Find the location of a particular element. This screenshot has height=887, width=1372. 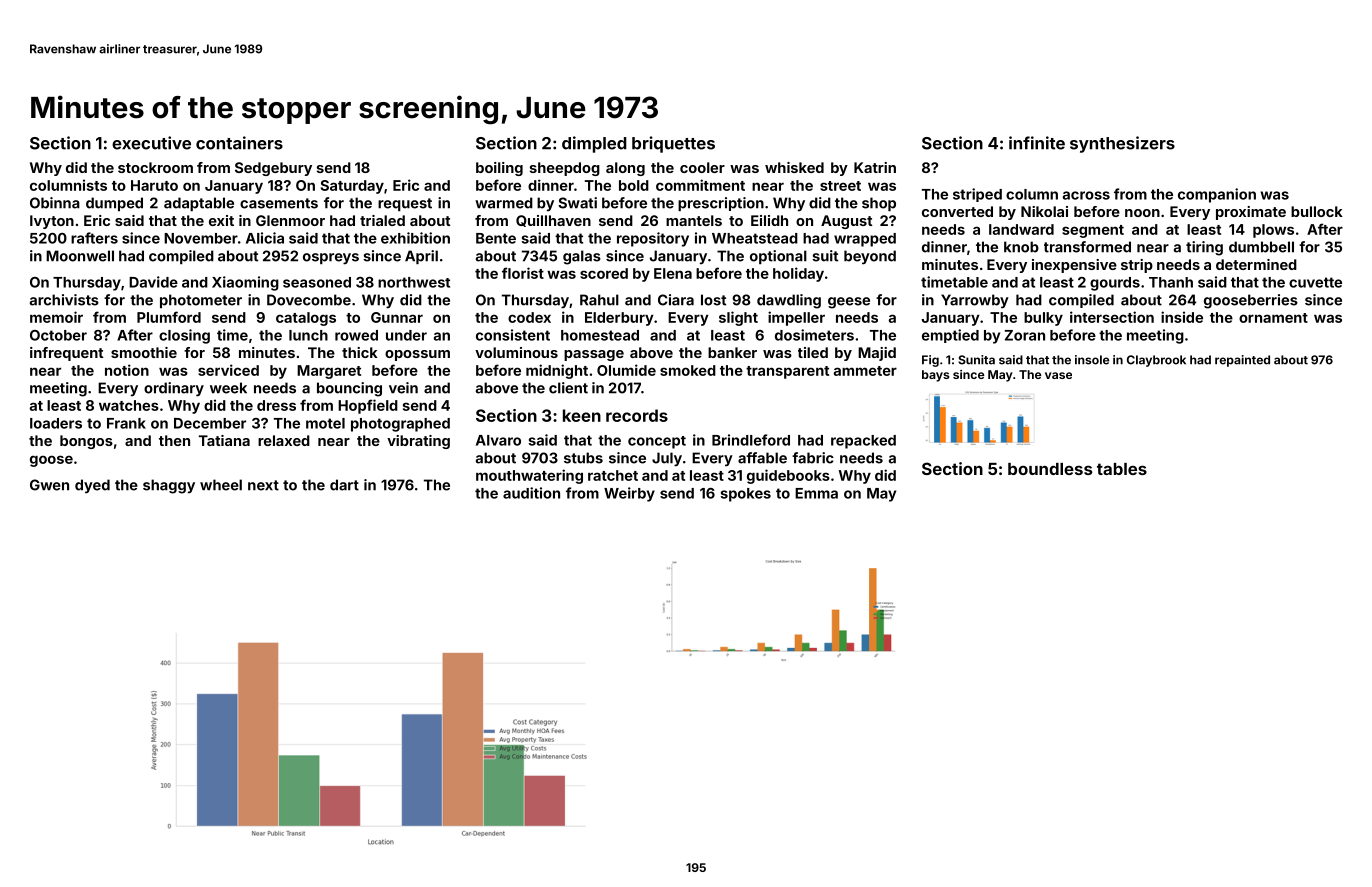

boundless is located at coordinates (1050, 469).
